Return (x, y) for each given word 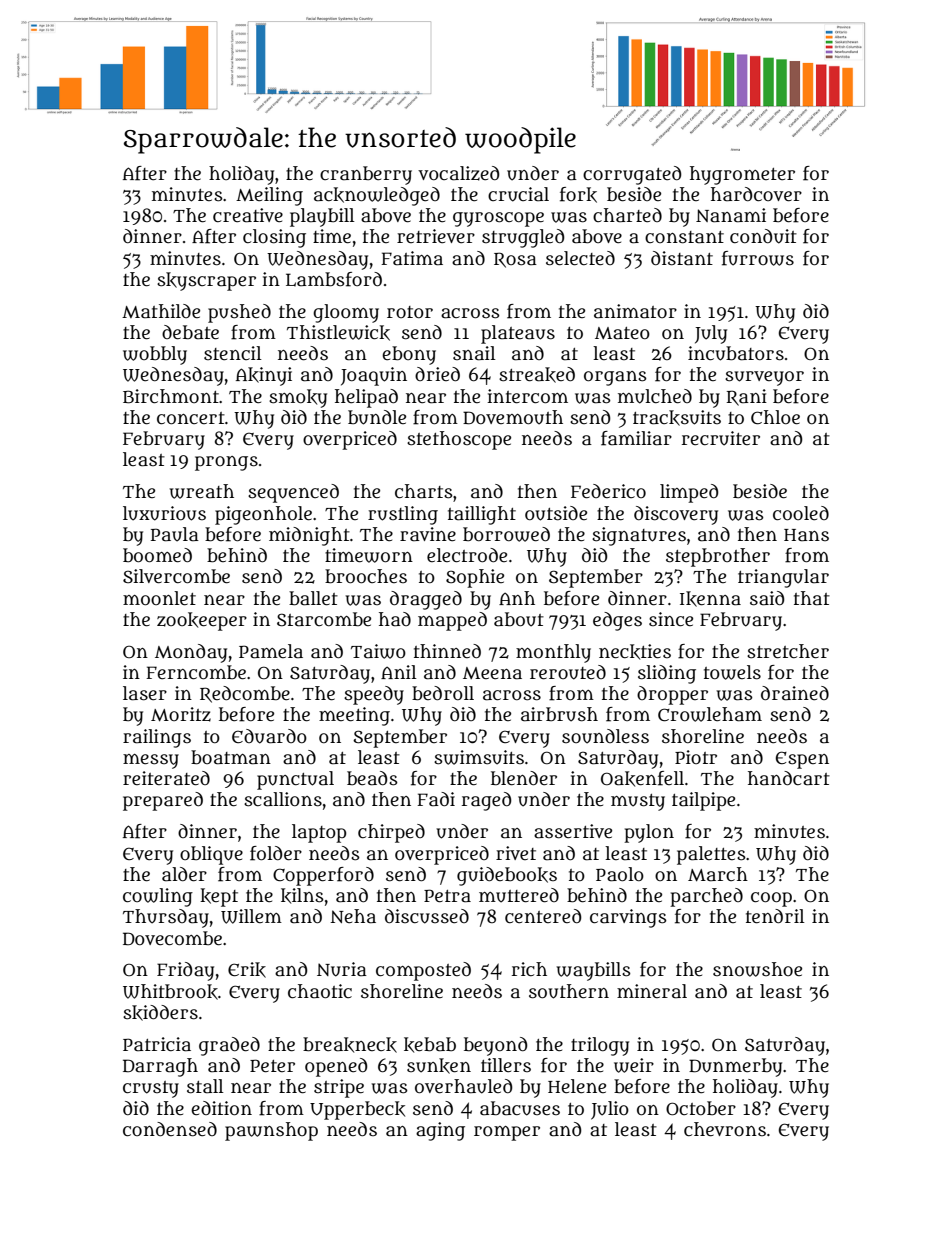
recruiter (721, 438)
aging (440, 1131)
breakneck (350, 1045)
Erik (247, 970)
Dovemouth (513, 417)
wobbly (155, 355)
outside (556, 513)
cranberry (366, 175)
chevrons (725, 1129)
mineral (652, 991)
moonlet (159, 598)
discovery (676, 515)
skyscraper (206, 281)
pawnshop (271, 1131)
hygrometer (742, 175)
